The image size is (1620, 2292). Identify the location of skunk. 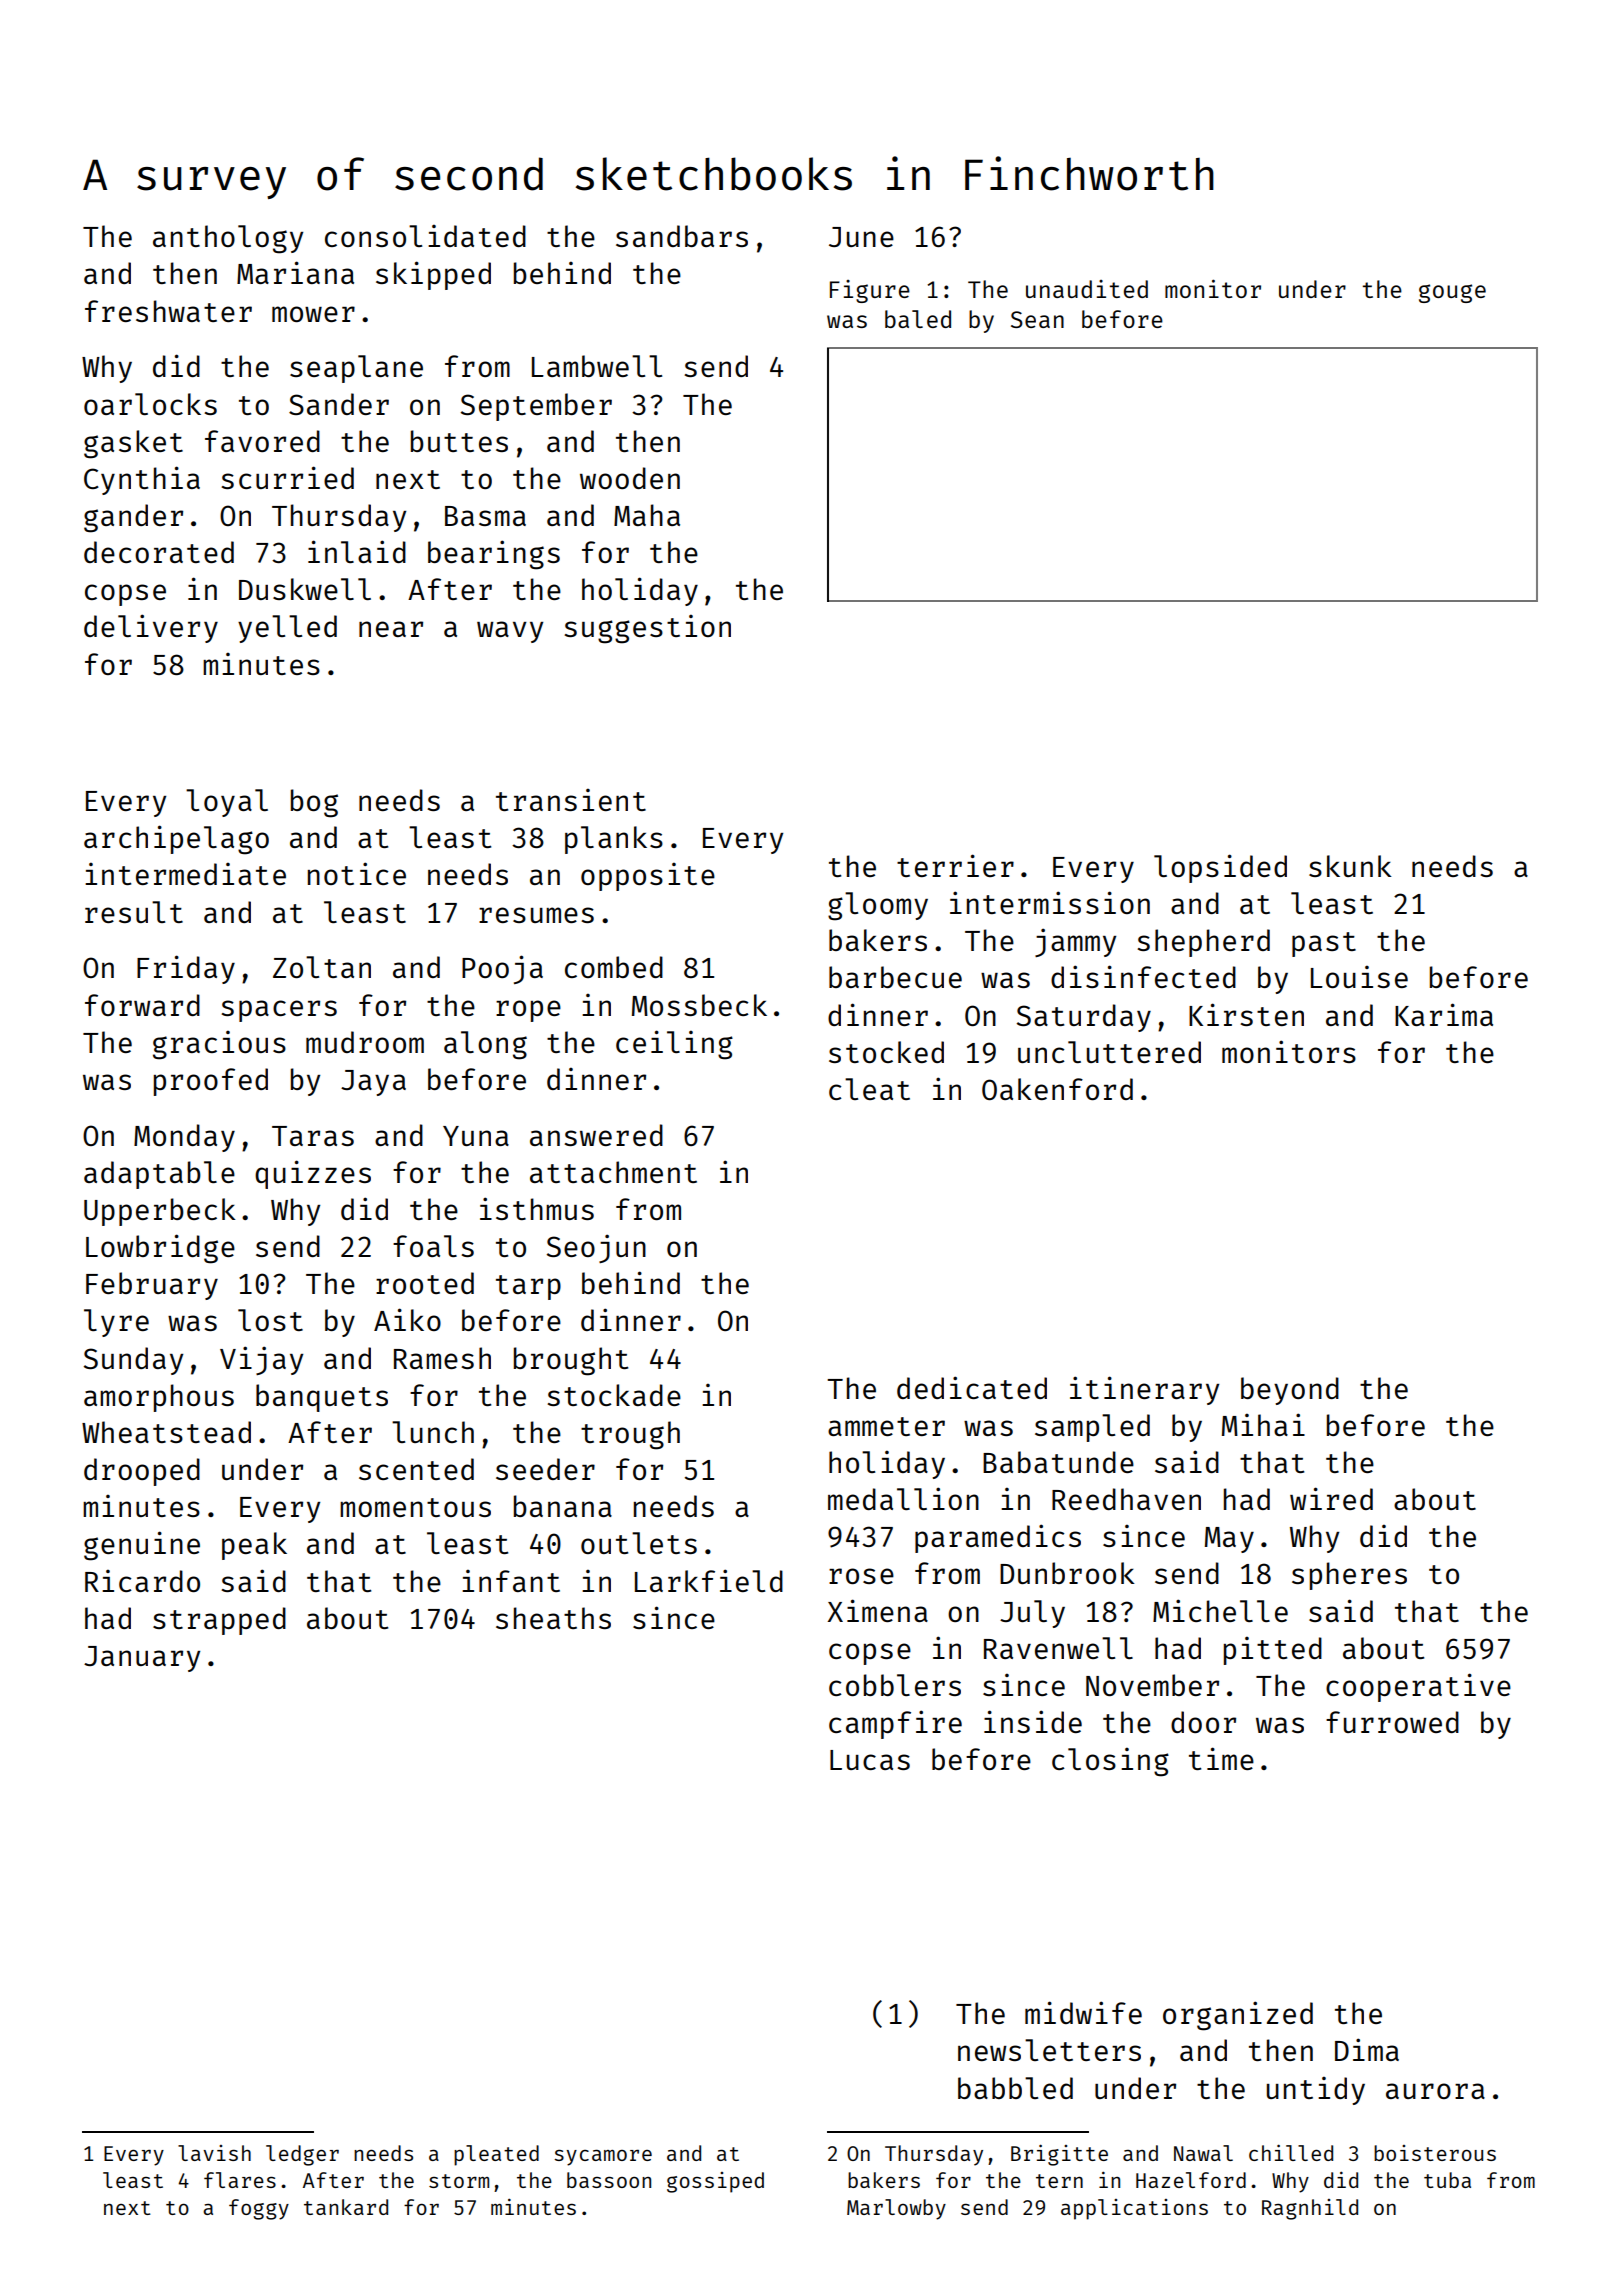
(1350, 866).
